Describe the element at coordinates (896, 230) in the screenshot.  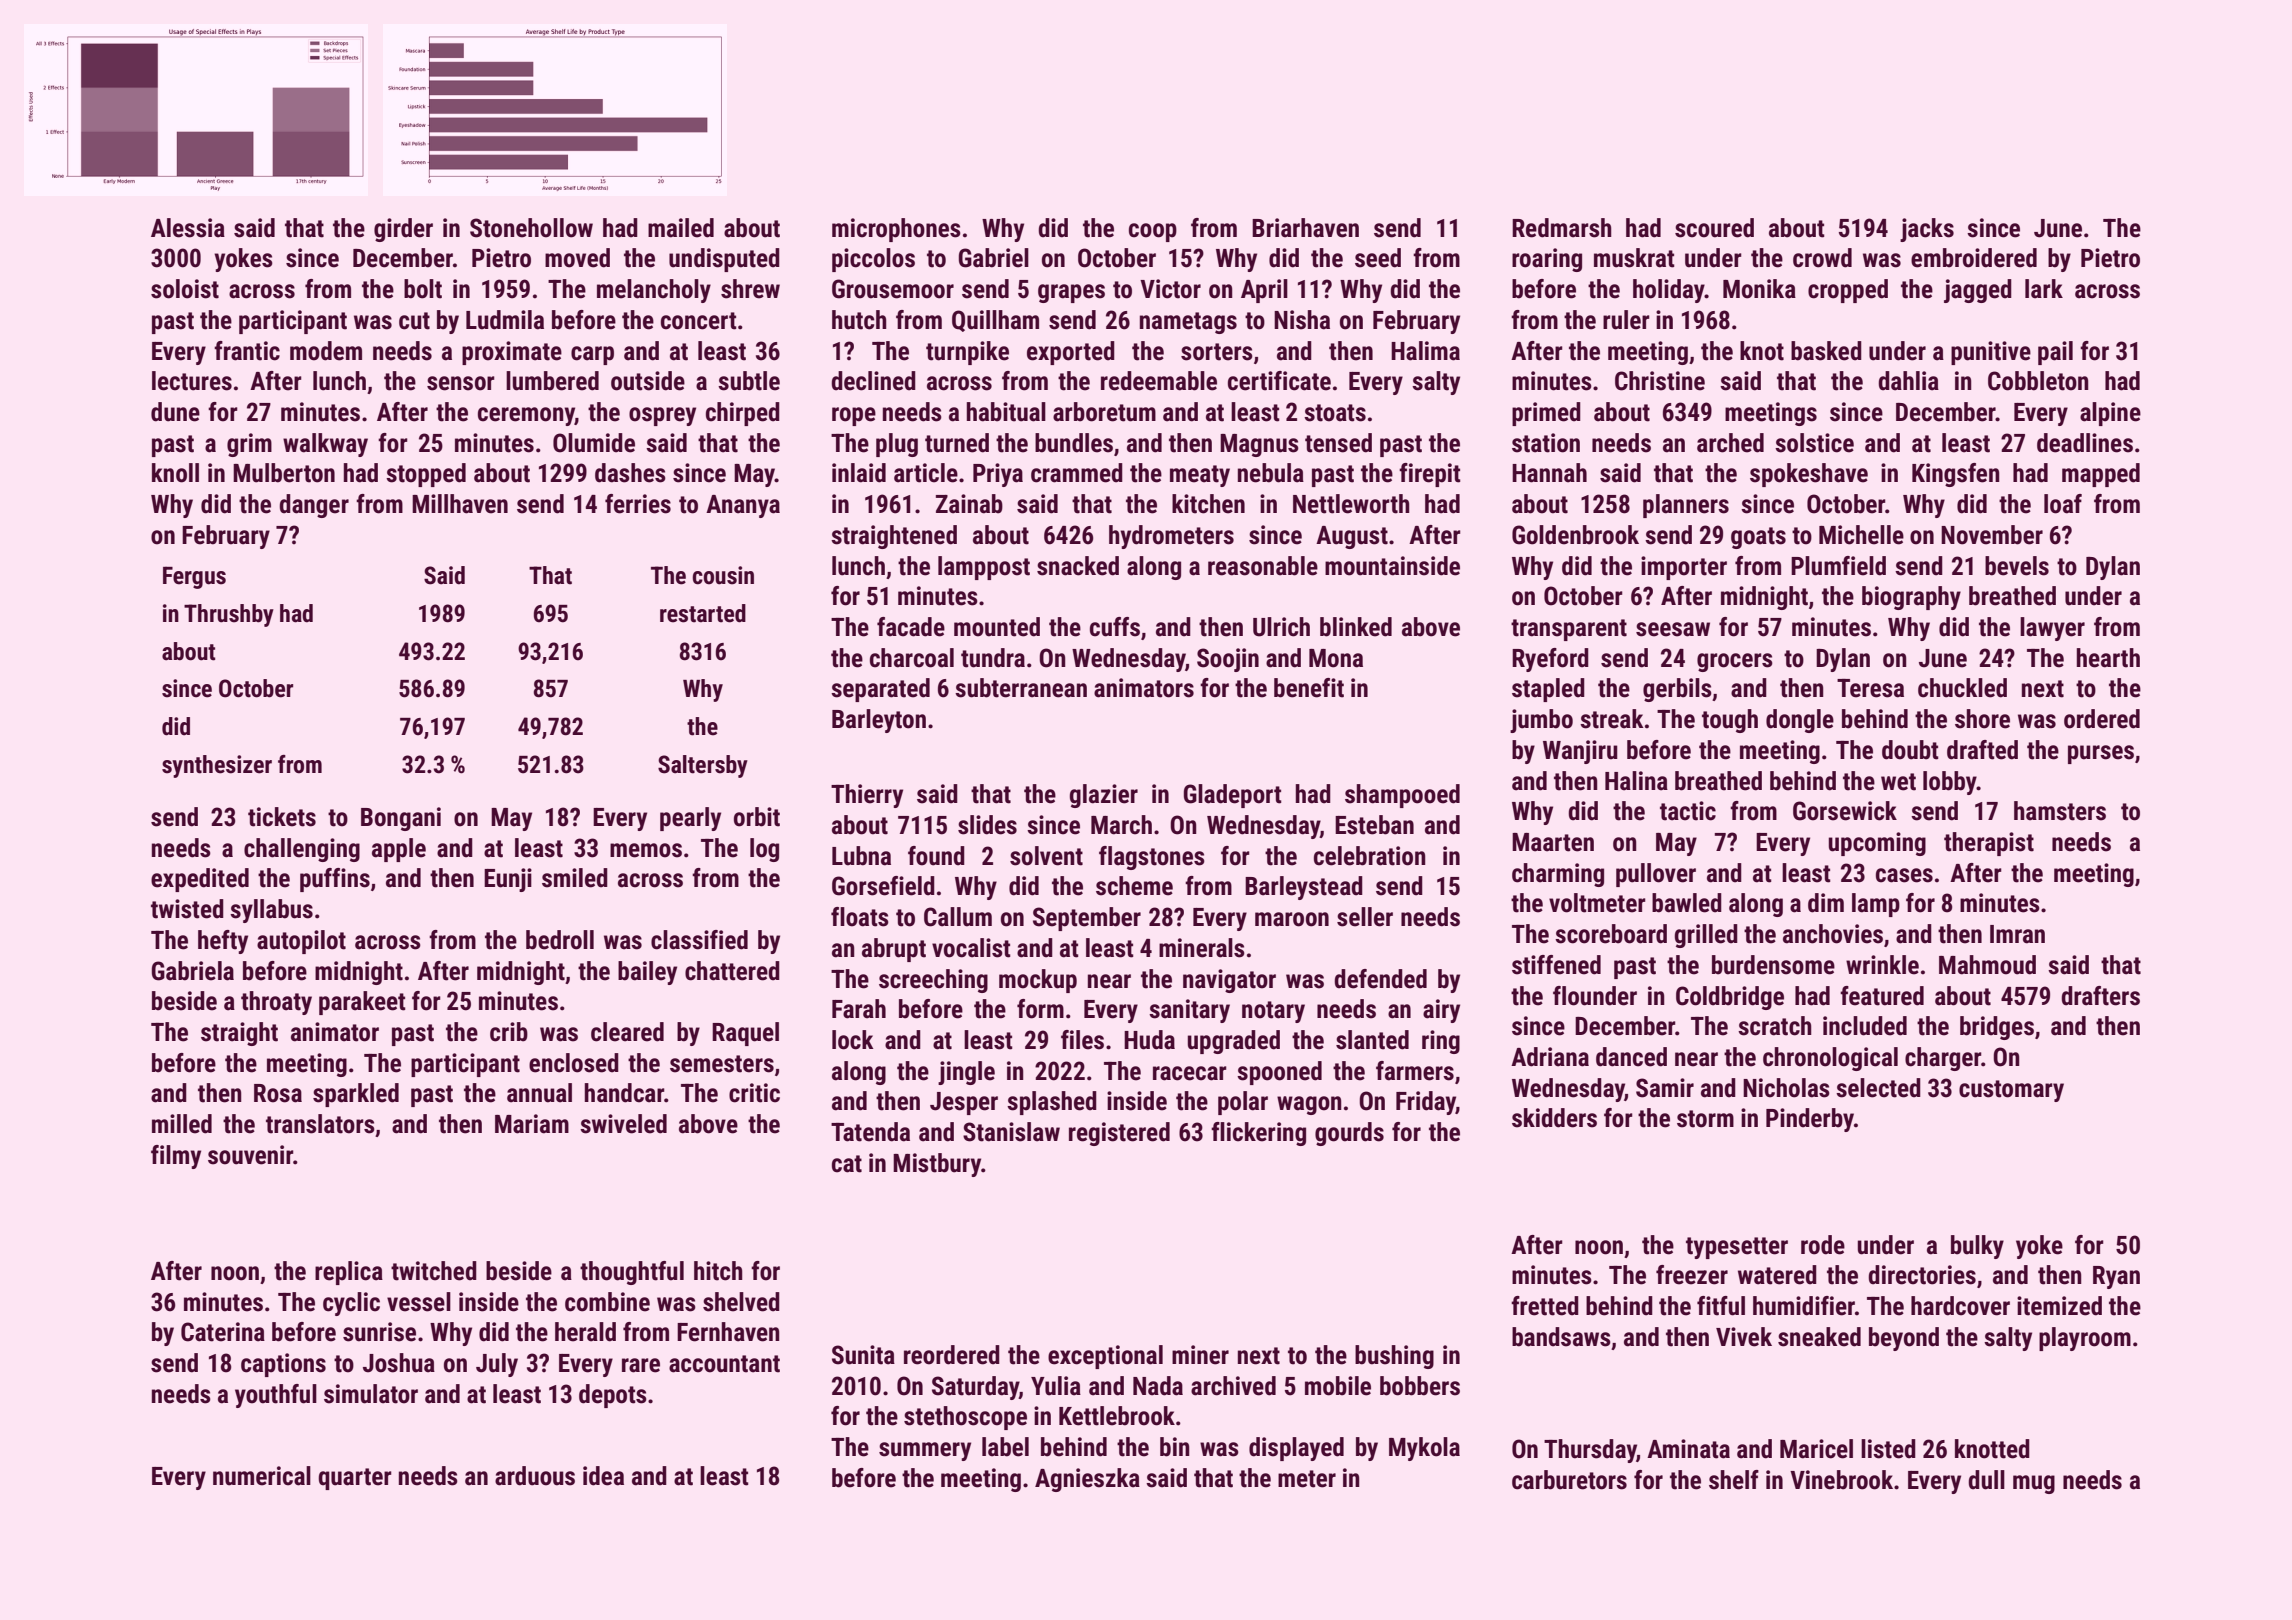
I see `microphones` at that location.
